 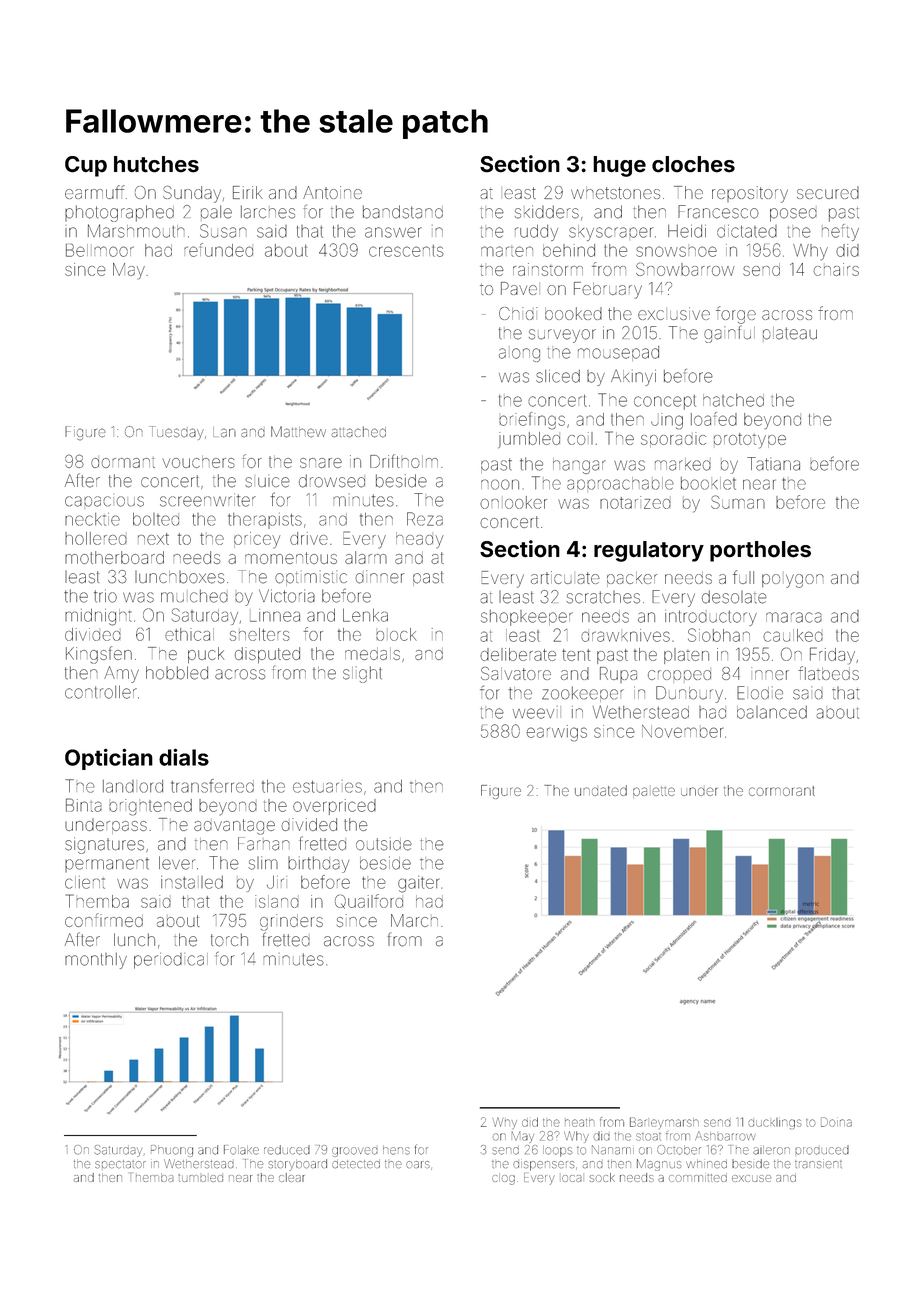 What do you see at coordinates (369, 901) in the screenshot?
I see `Quailford` at bounding box center [369, 901].
